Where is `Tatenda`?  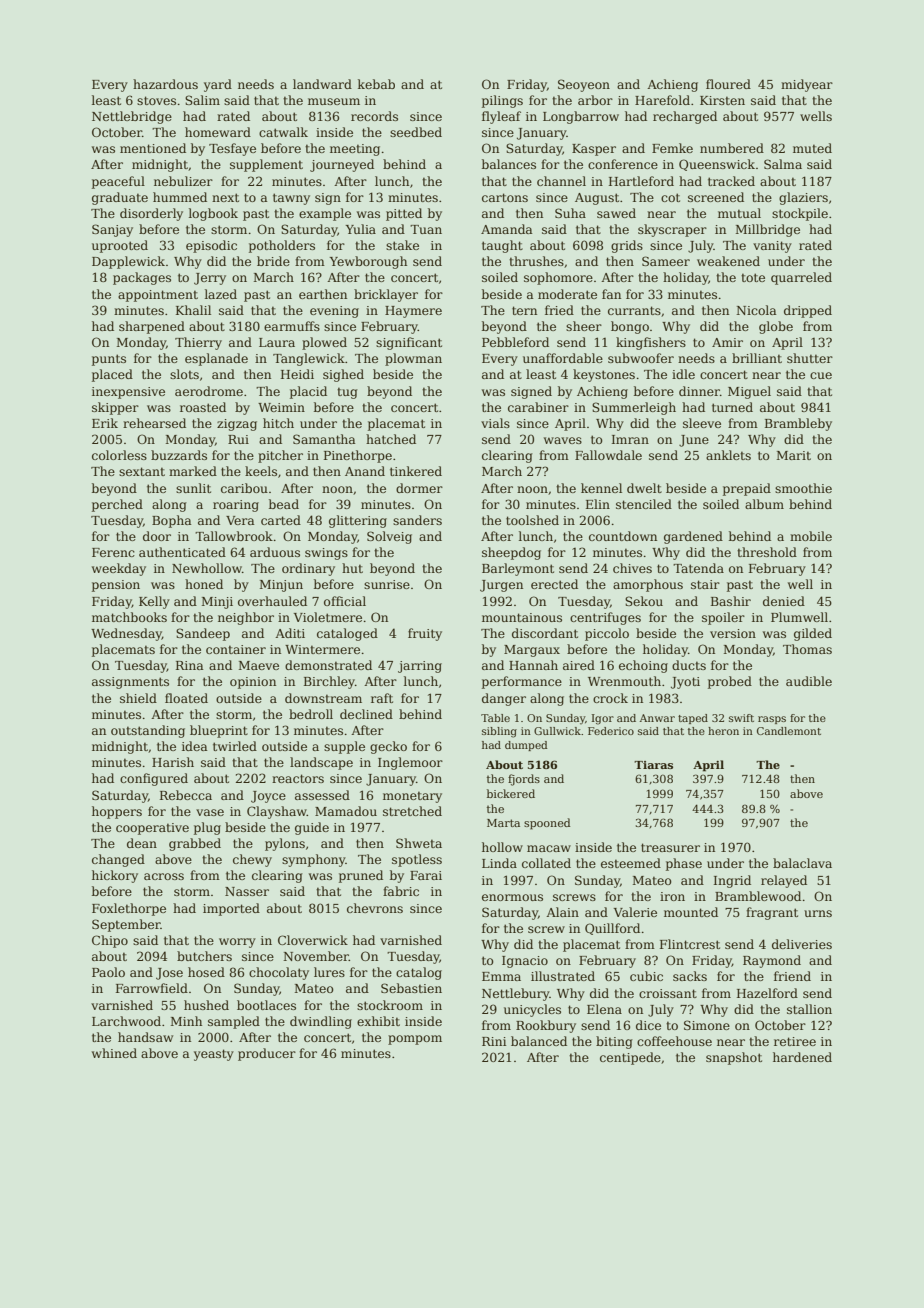
Tatenda is located at coordinates (698, 568).
